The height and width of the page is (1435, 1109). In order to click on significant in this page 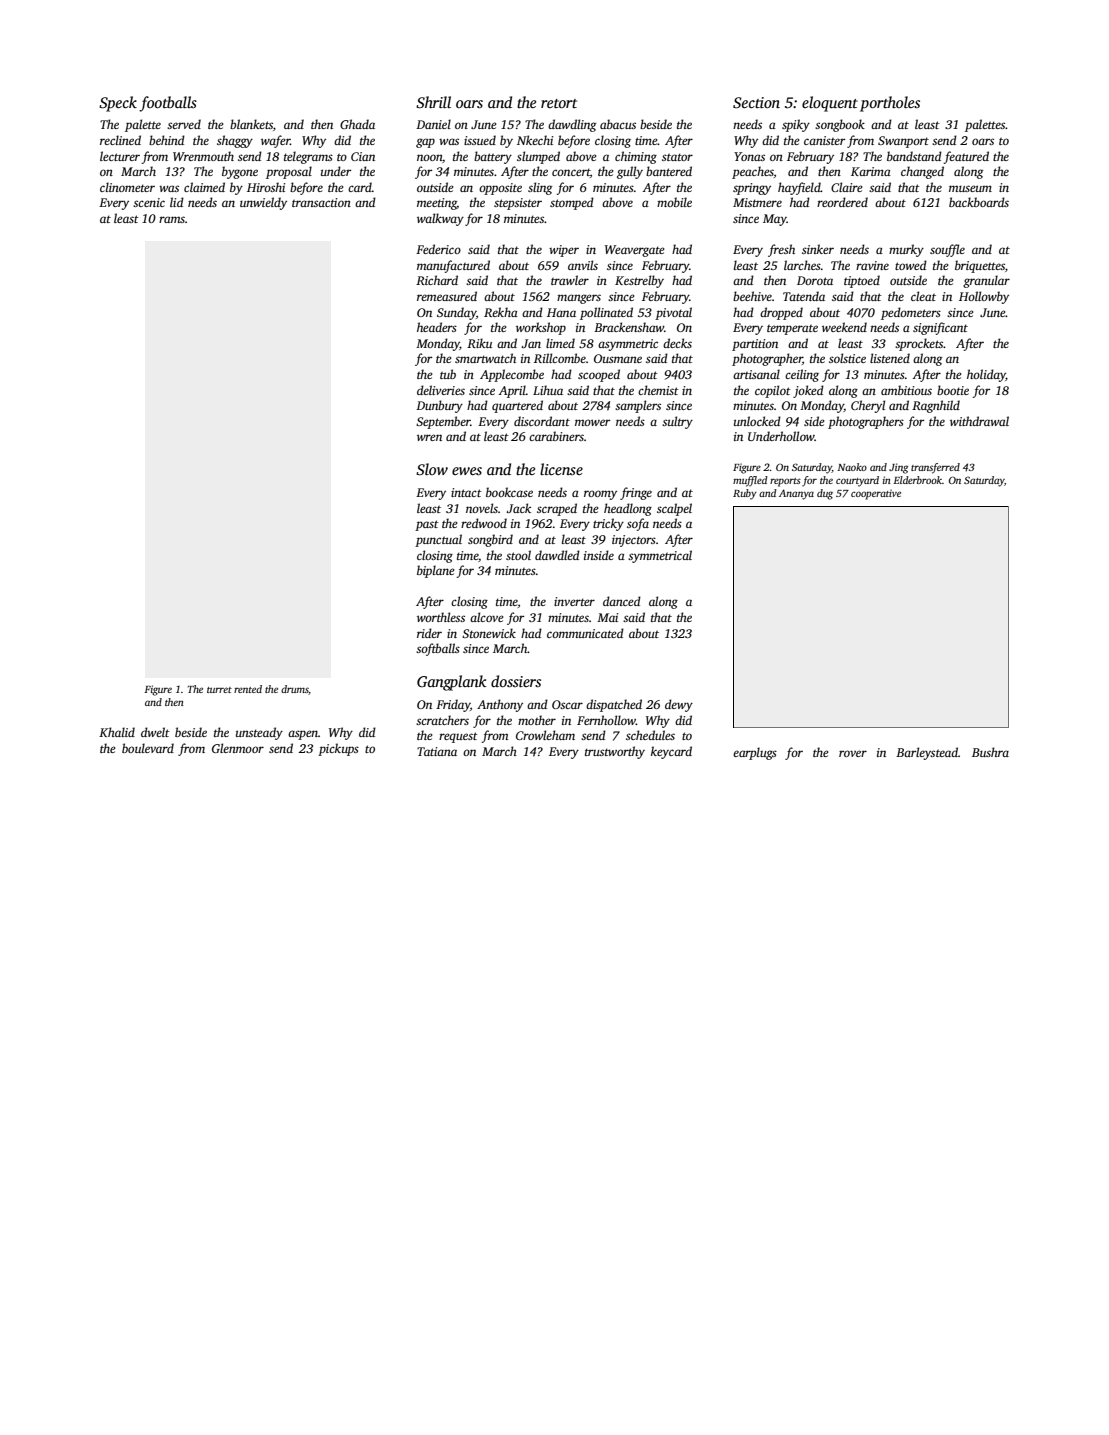, I will do `click(940, 328)`.
